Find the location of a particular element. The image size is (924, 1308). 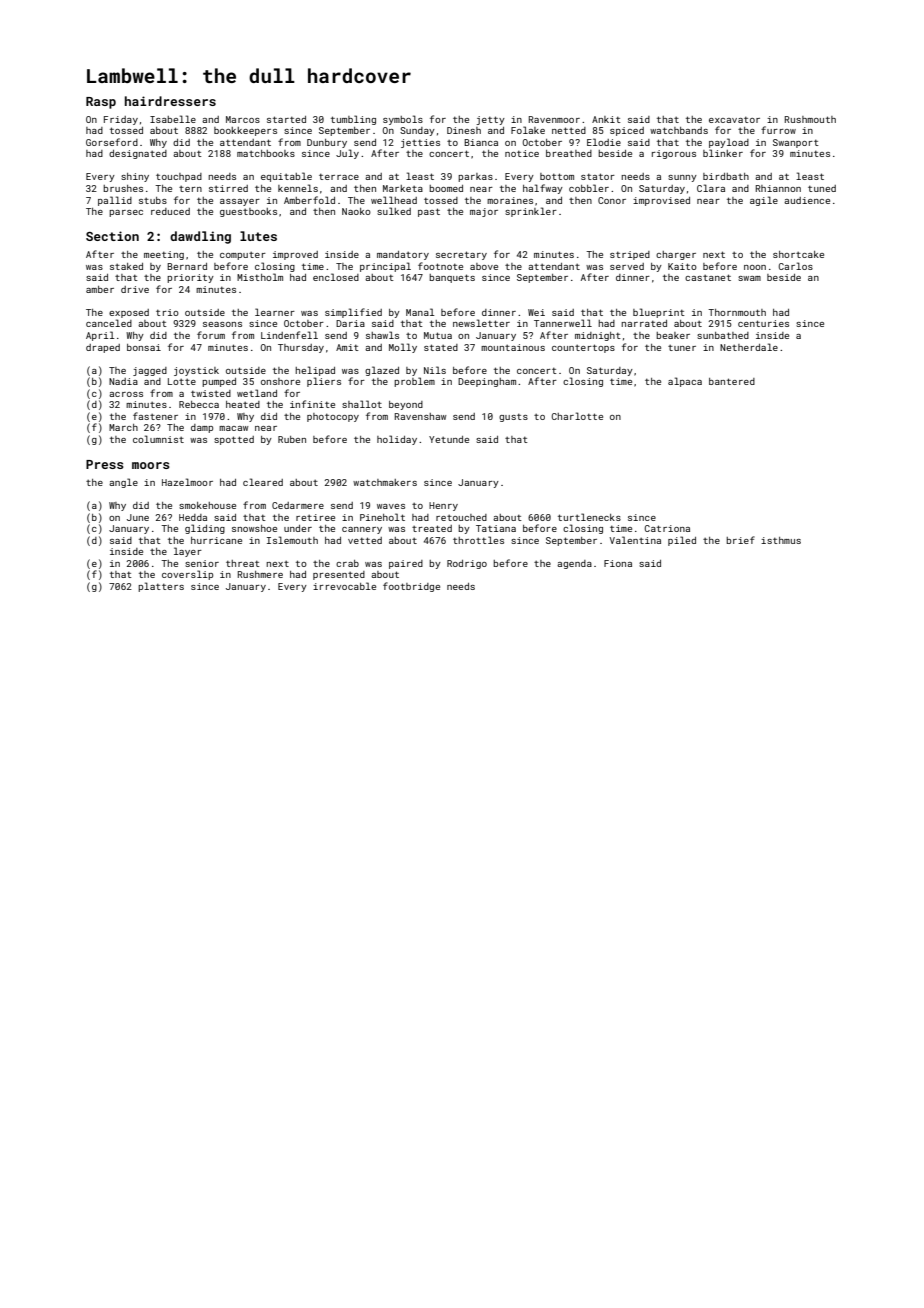

Bianca is located at coordinates (481, 142).
